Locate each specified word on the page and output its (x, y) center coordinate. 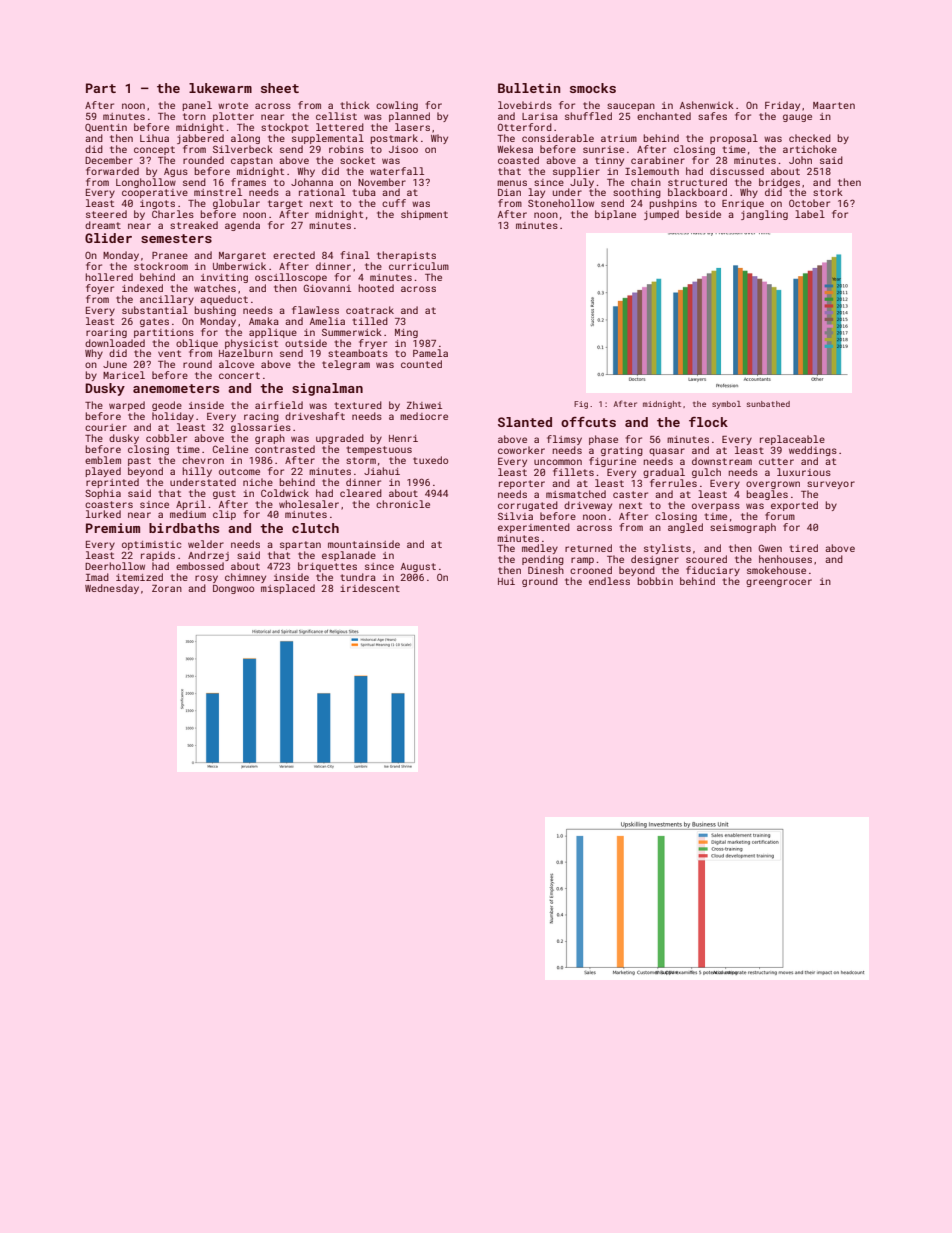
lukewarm (220, 88)
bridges (779, 183)
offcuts (588, 422)
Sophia (103, 494)
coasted (518, 160)
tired (803, 548)
